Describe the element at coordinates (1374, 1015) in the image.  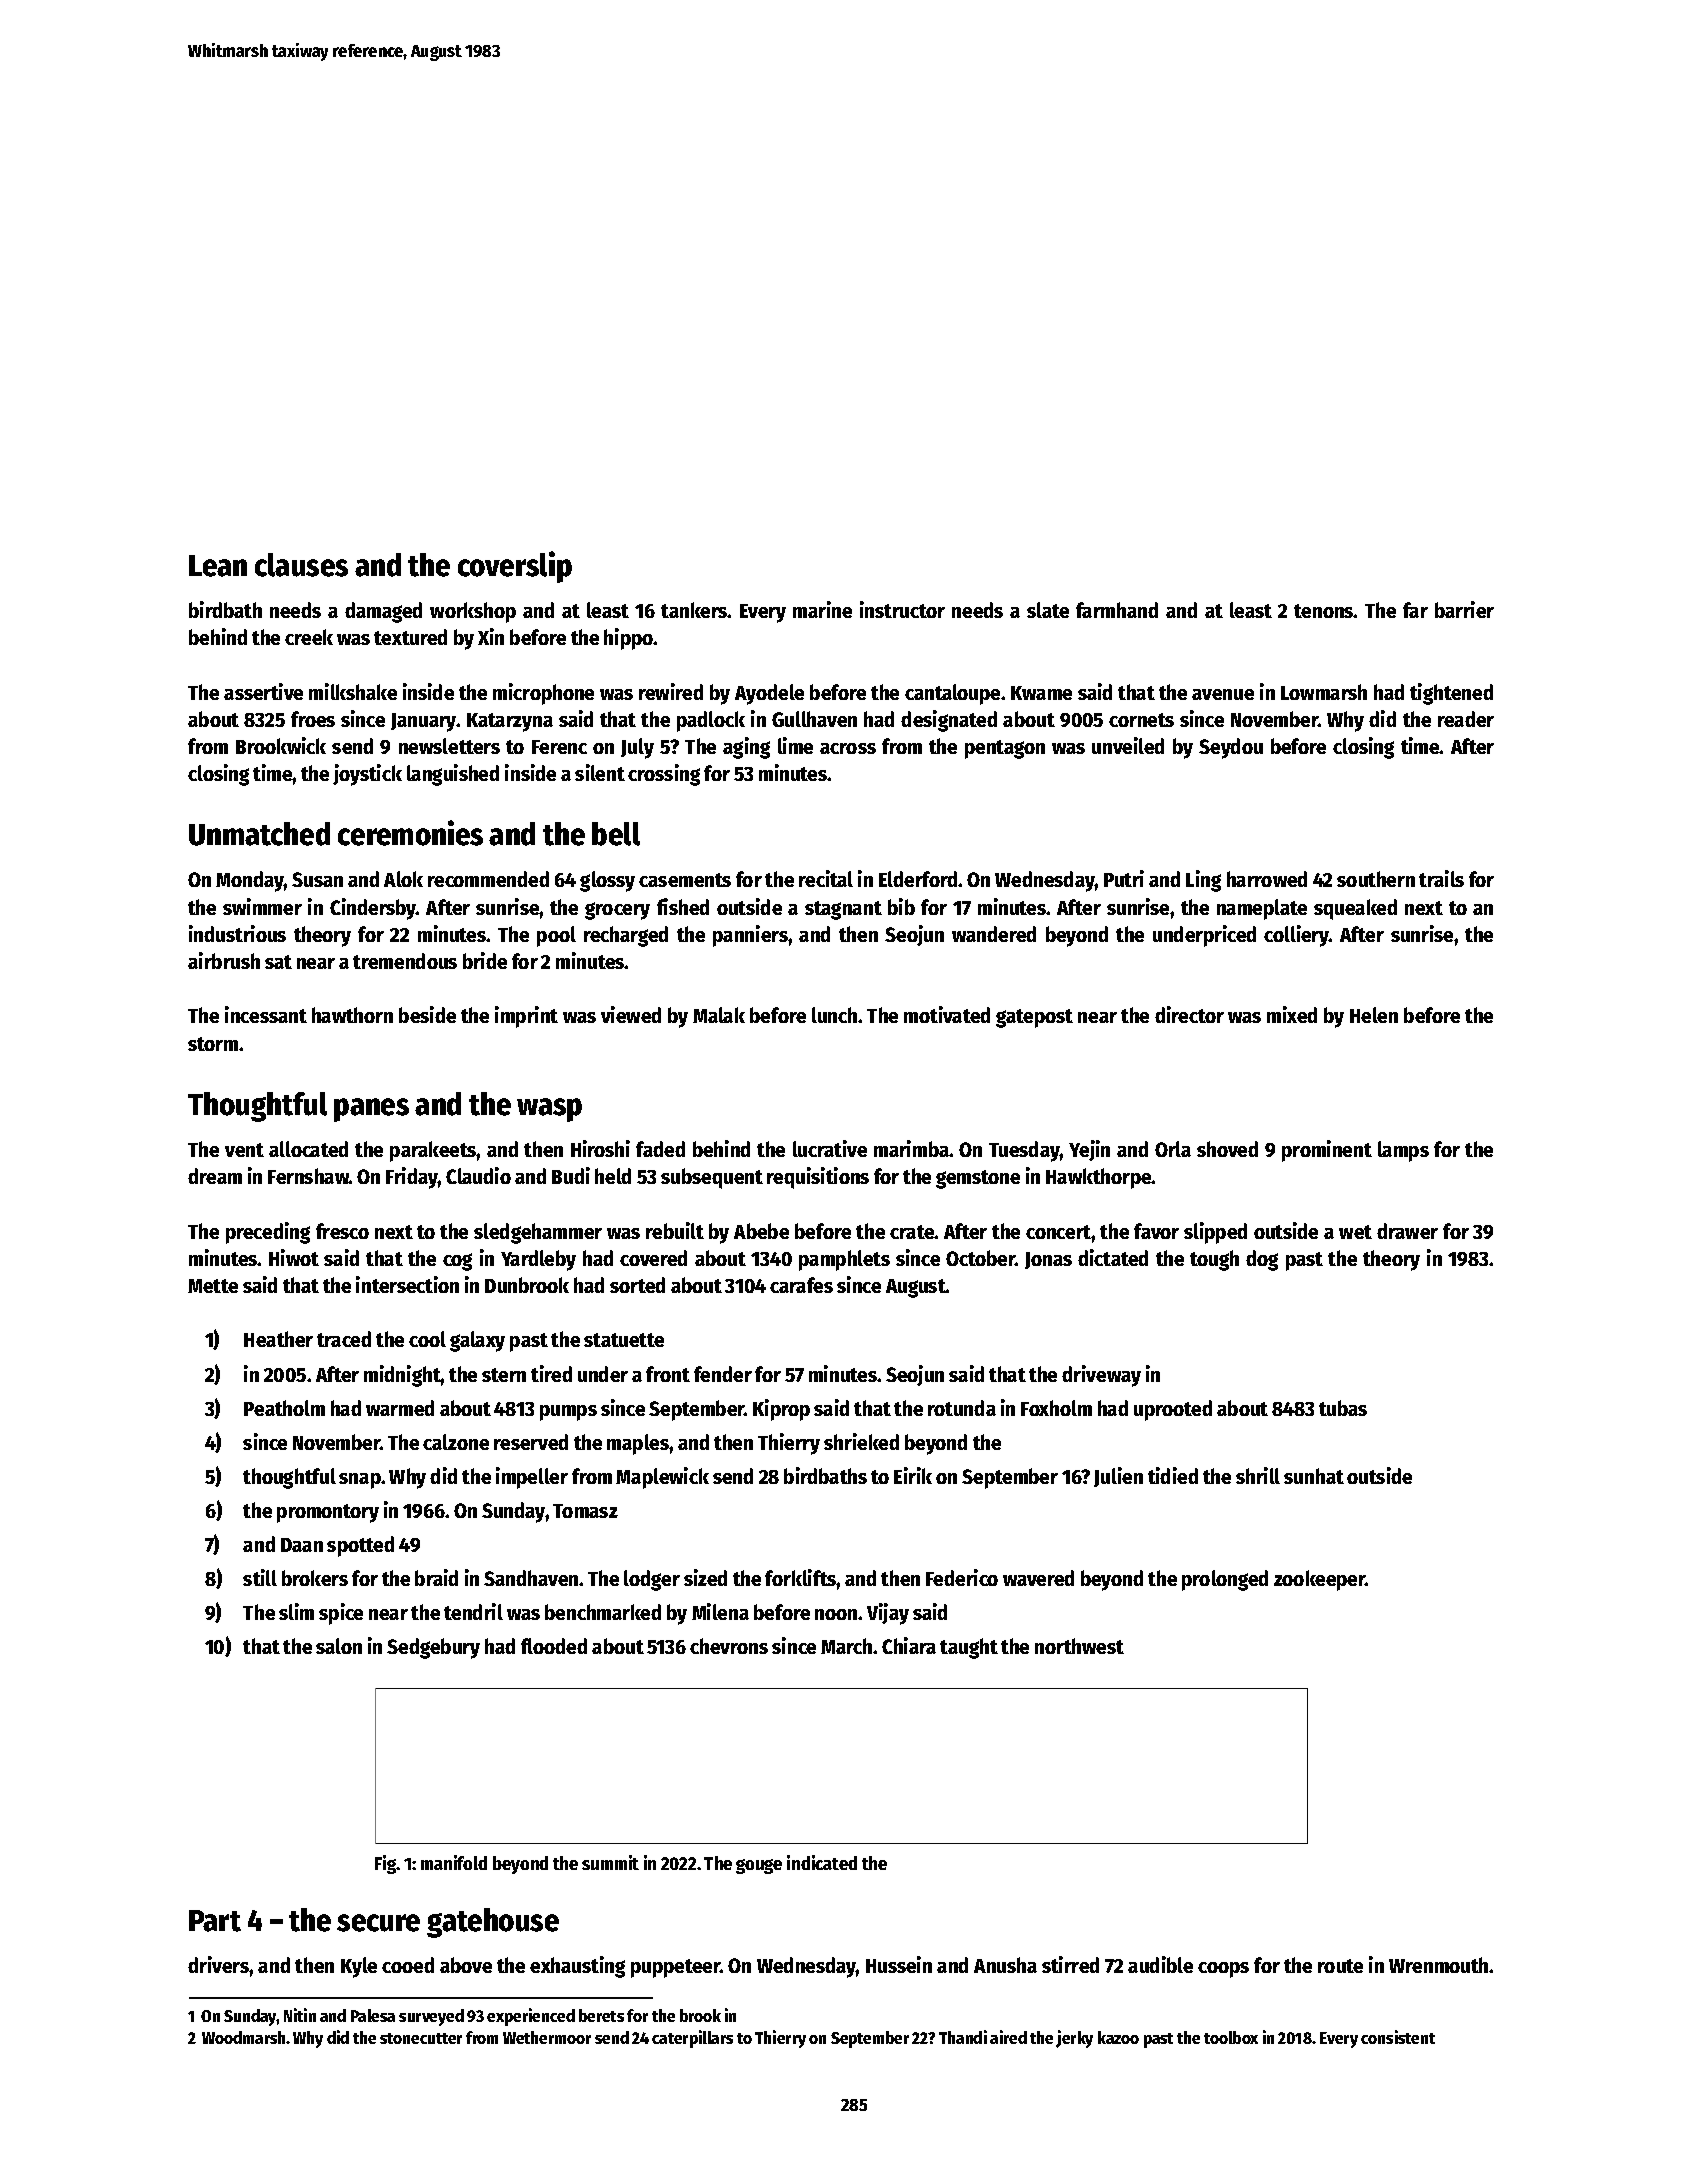
I see `Helen` at that location.
